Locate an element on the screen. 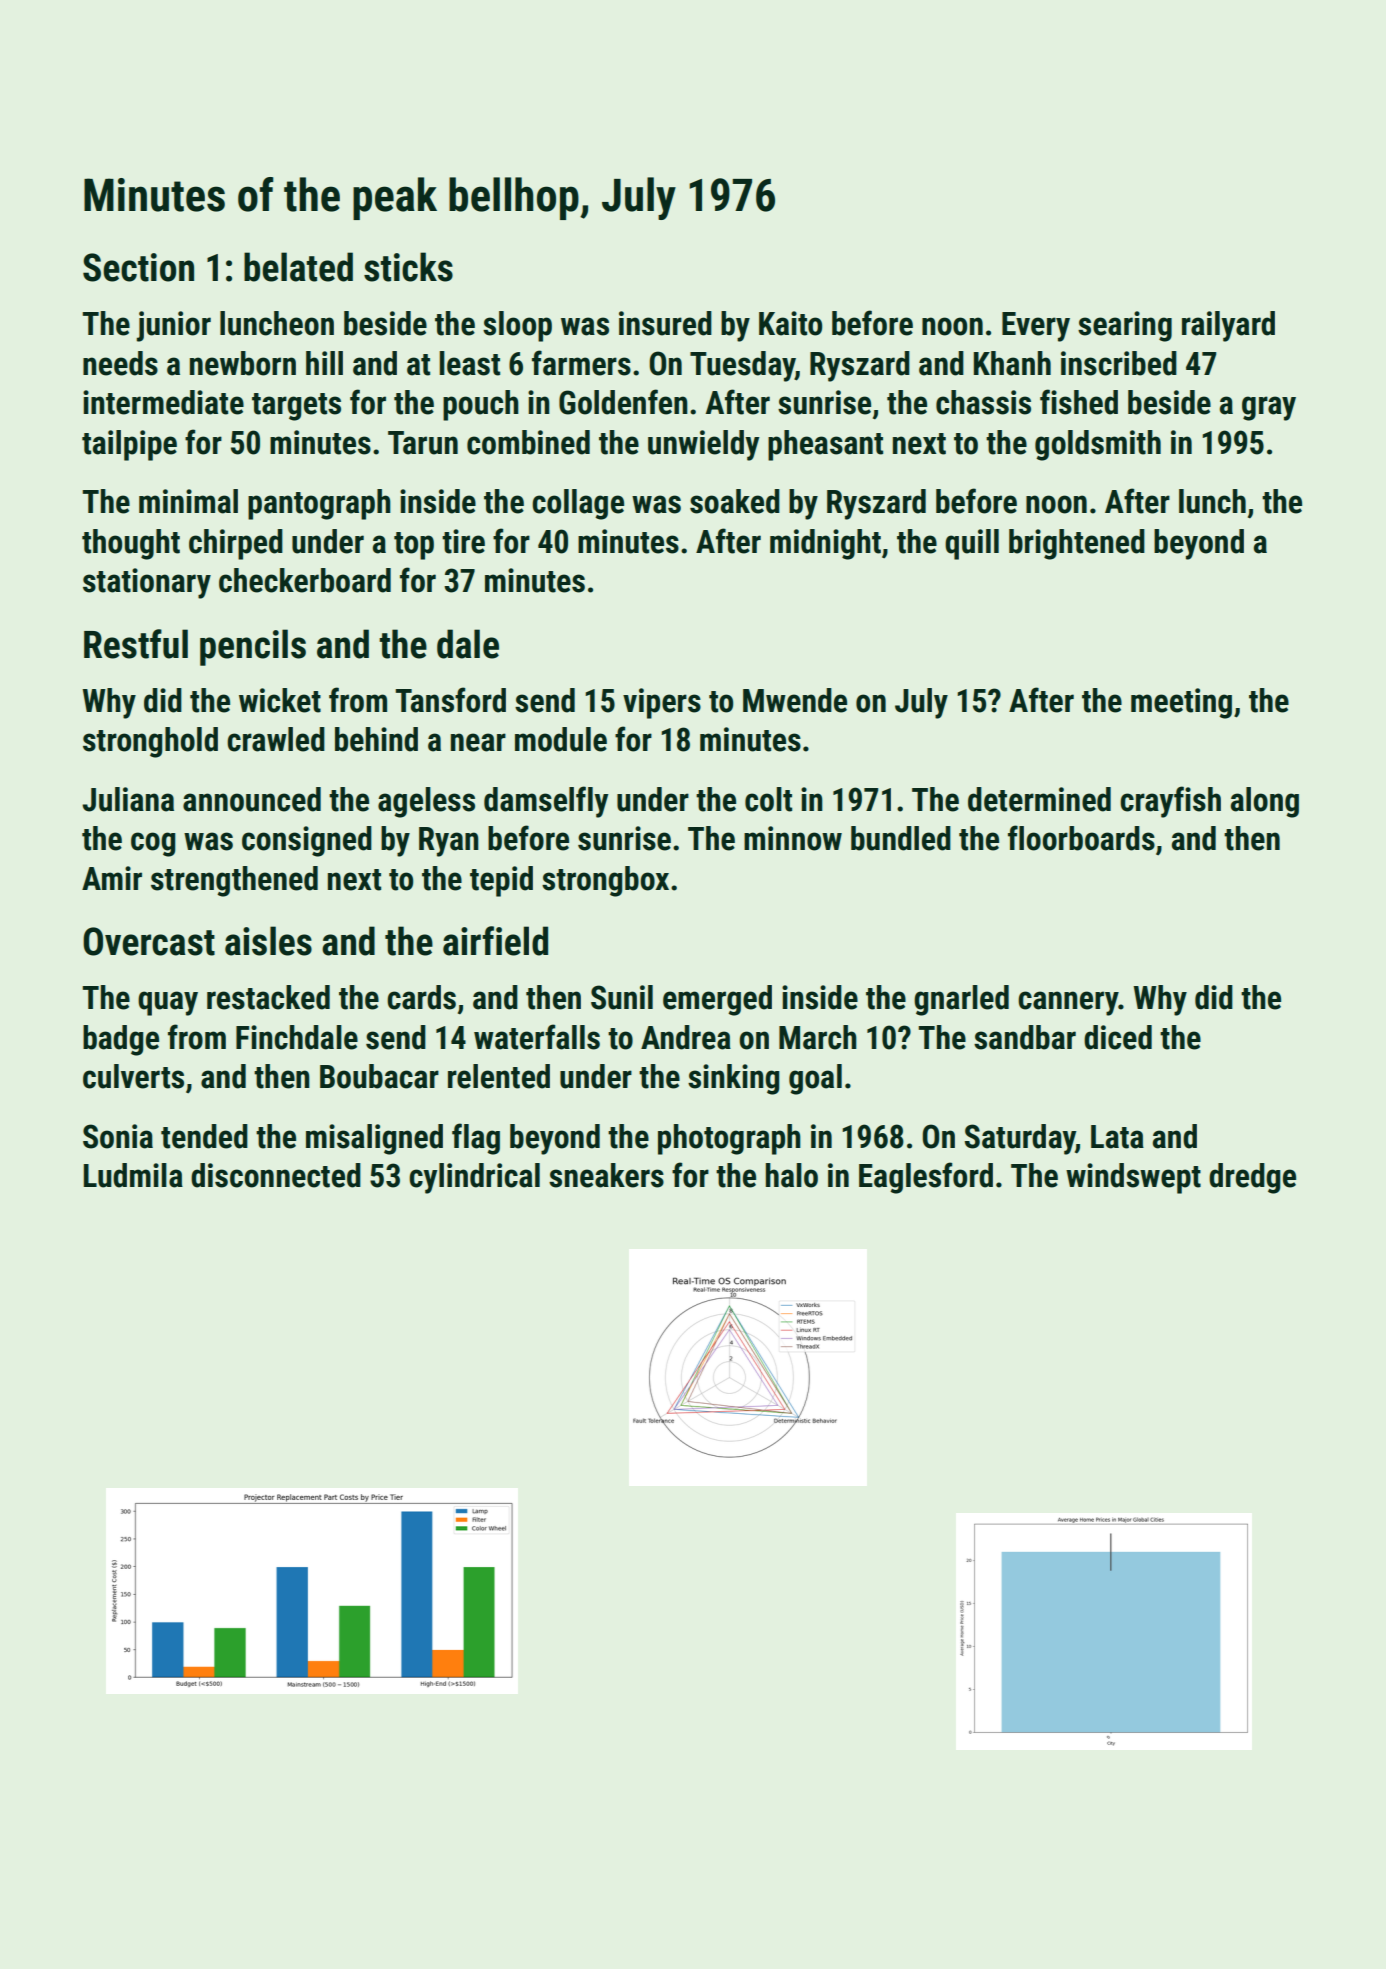 Image resolution: width=1386 pixels, height=1969 pixels. chirped is located at coordinates (236, 544).
